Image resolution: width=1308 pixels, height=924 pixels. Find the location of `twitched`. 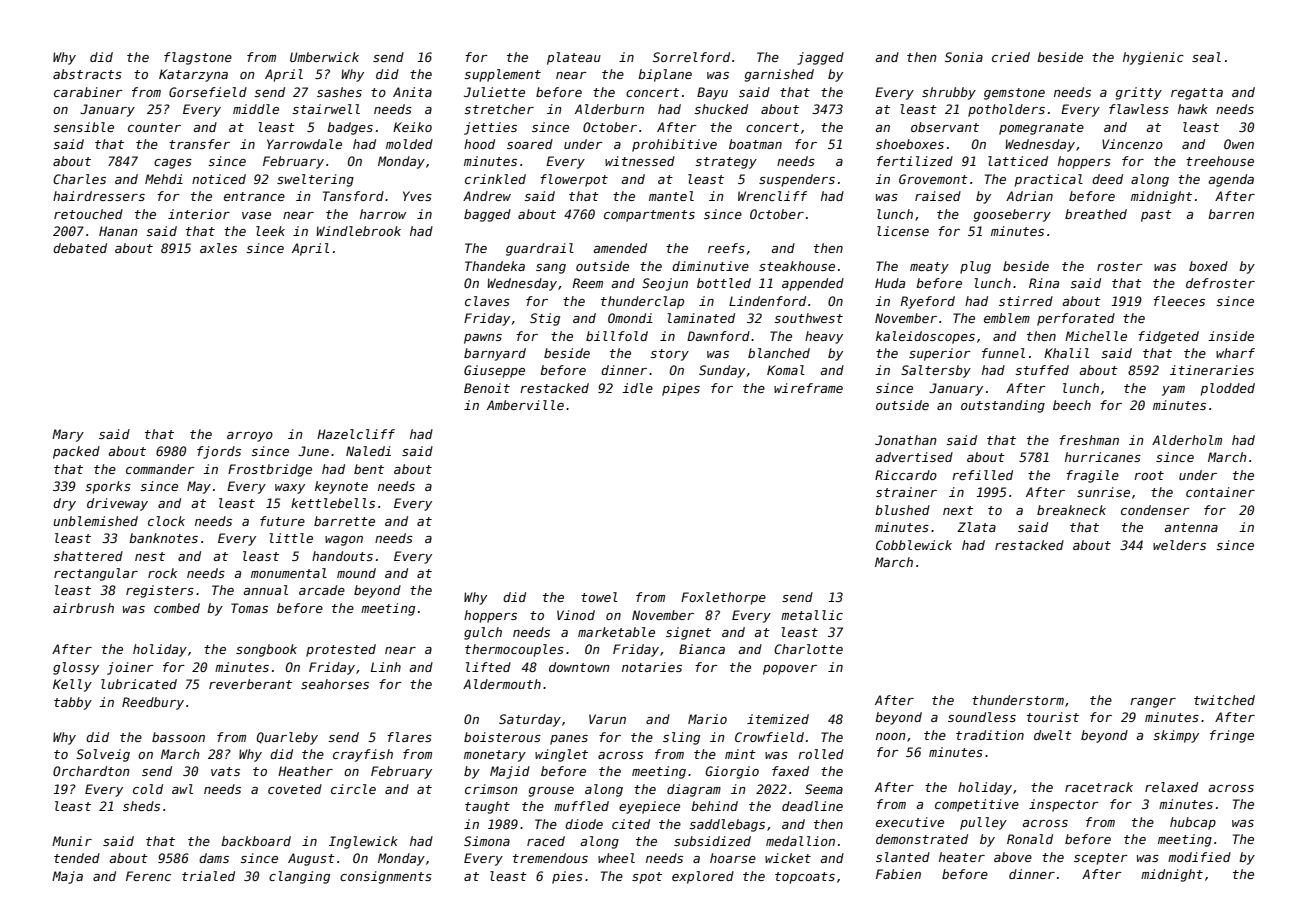

twitched is located at coordinates (1224, 700).
